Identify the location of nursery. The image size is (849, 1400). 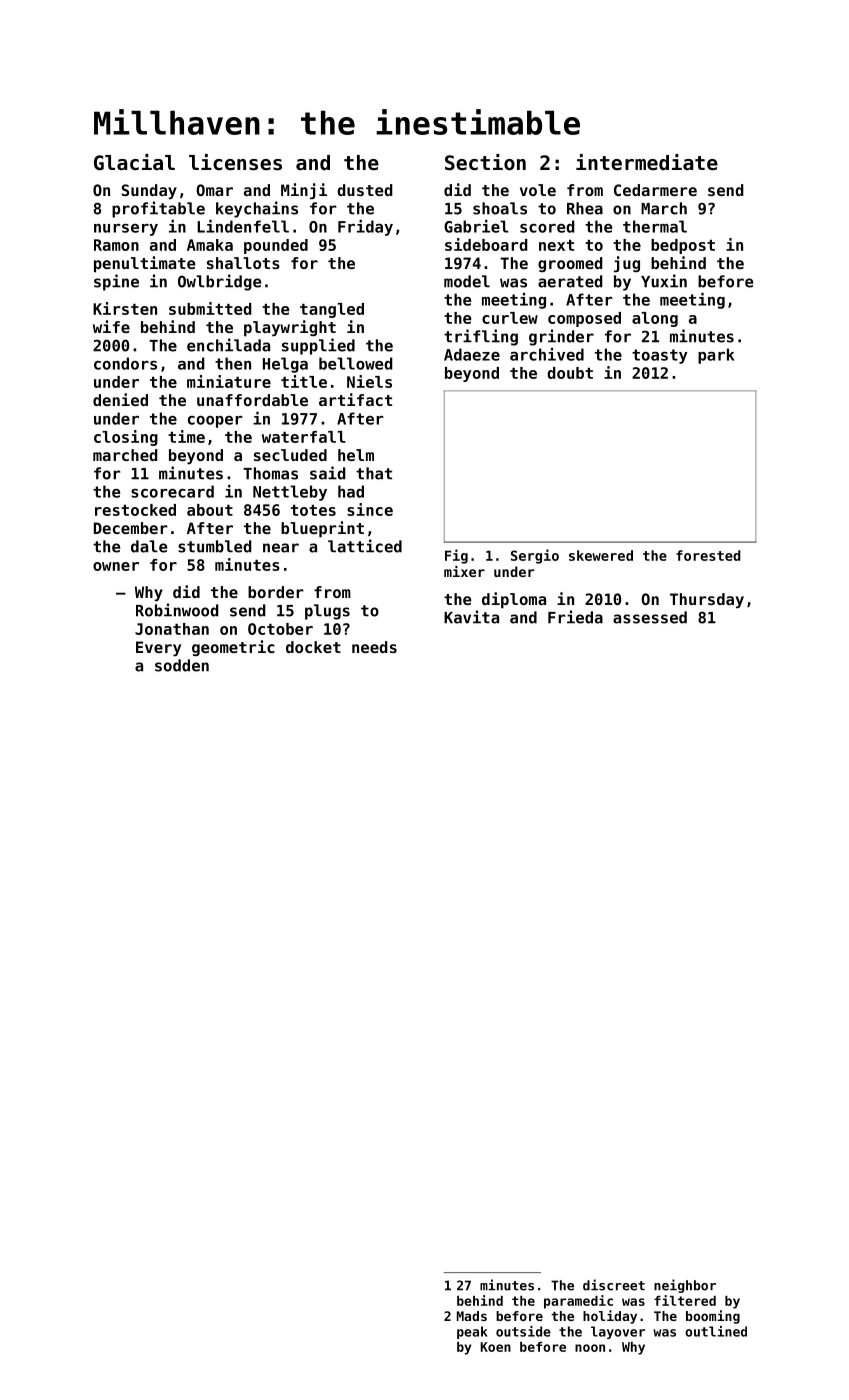
(126, 230).
